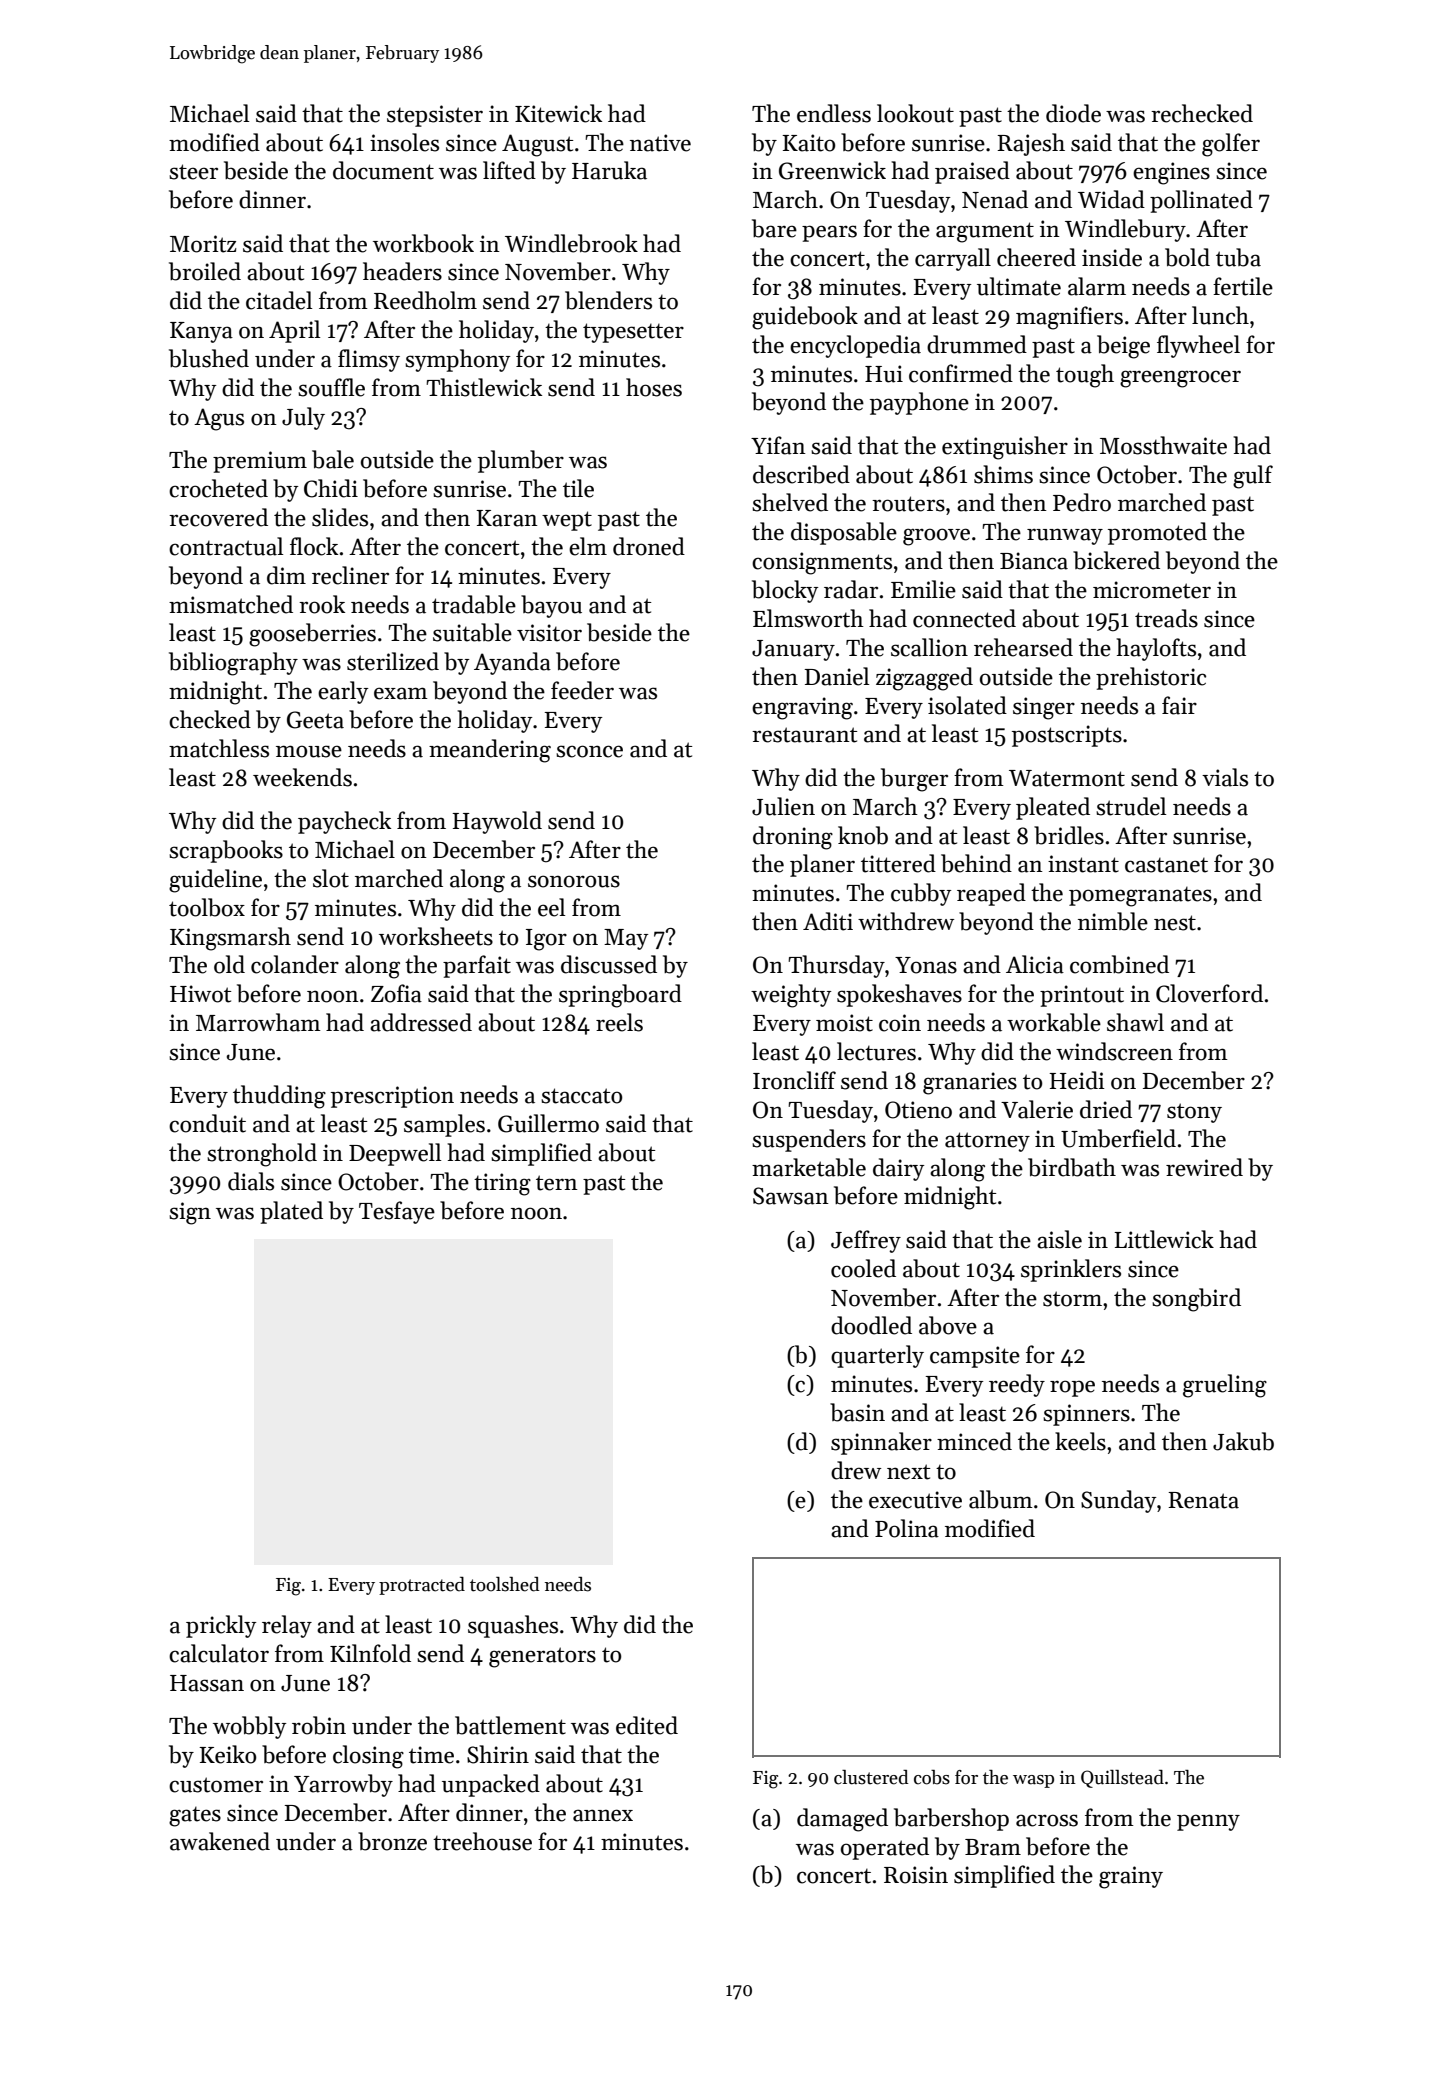 The width and height of the page is (1450, 2100). I want to click on Kingsmarsh, so click(230, 939).
